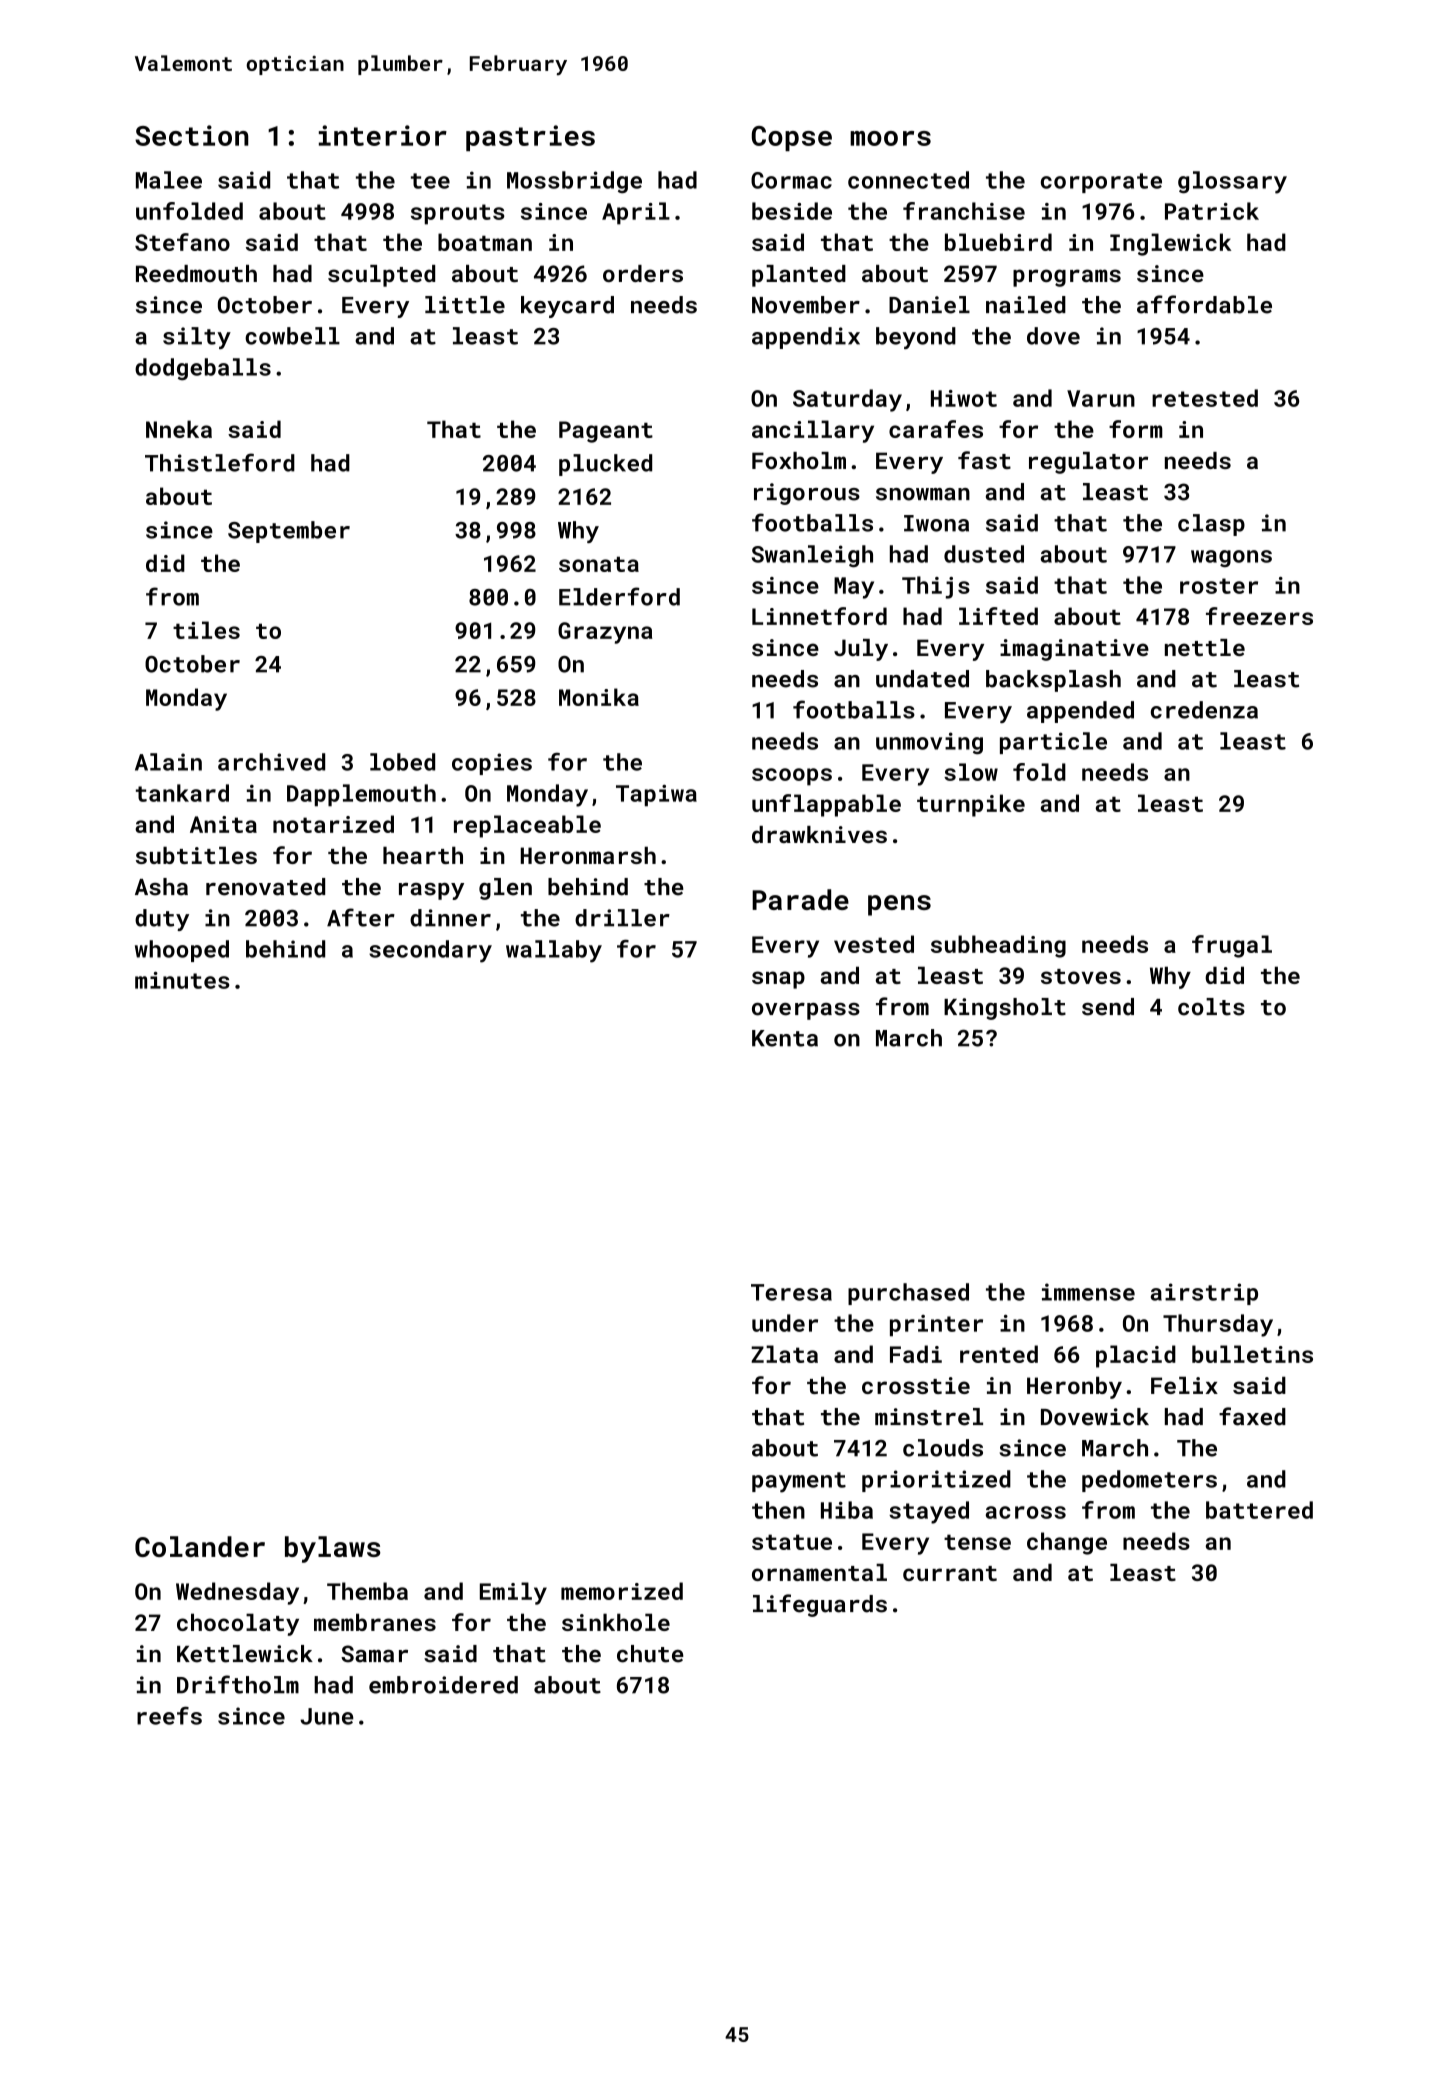  What do you see at coordinates (554, 951) in the document?
I see `wallaby` at bounding box center [554, 951].
